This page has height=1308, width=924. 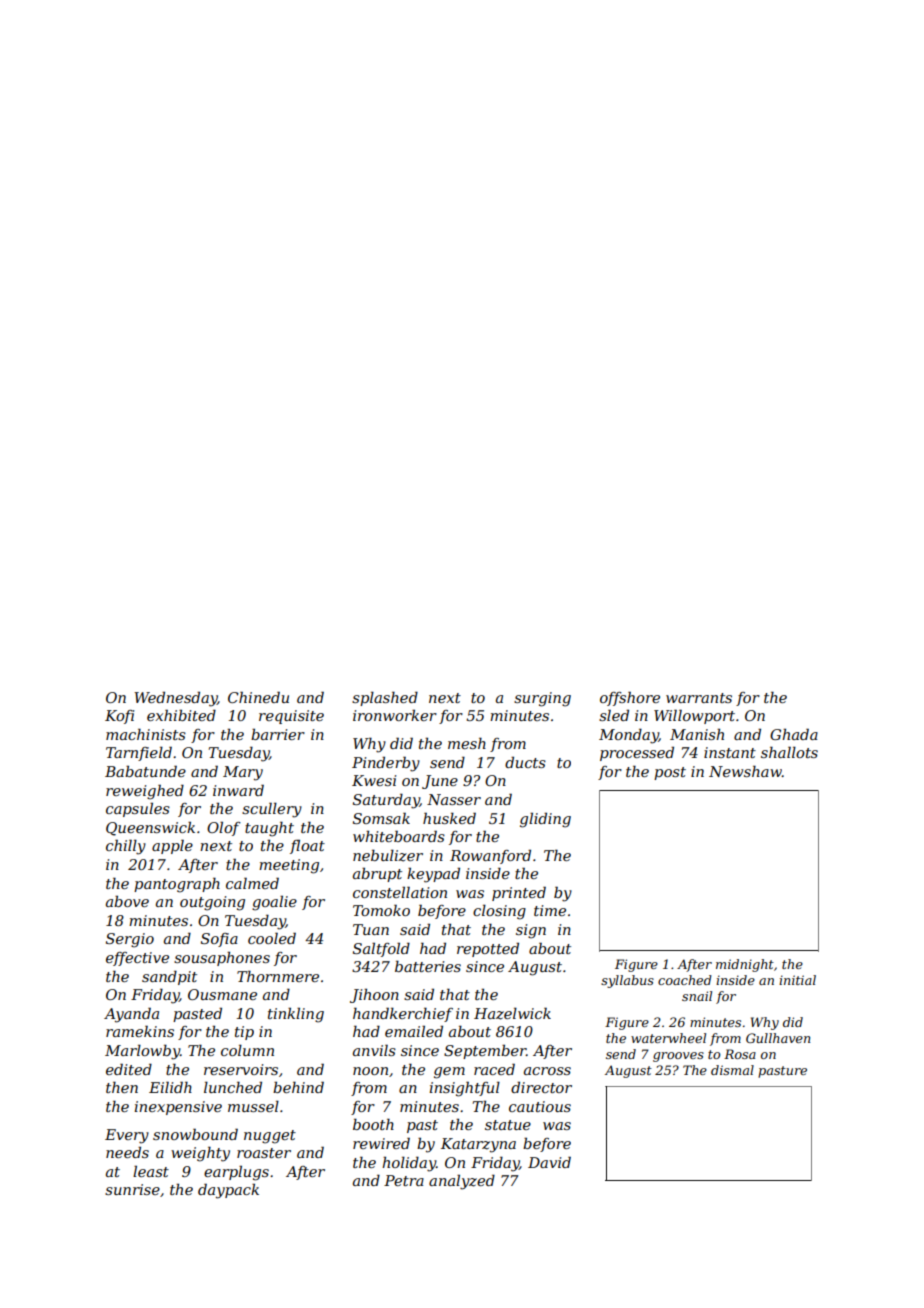 I want to click on dismal, so click(x=732, y=1070).
